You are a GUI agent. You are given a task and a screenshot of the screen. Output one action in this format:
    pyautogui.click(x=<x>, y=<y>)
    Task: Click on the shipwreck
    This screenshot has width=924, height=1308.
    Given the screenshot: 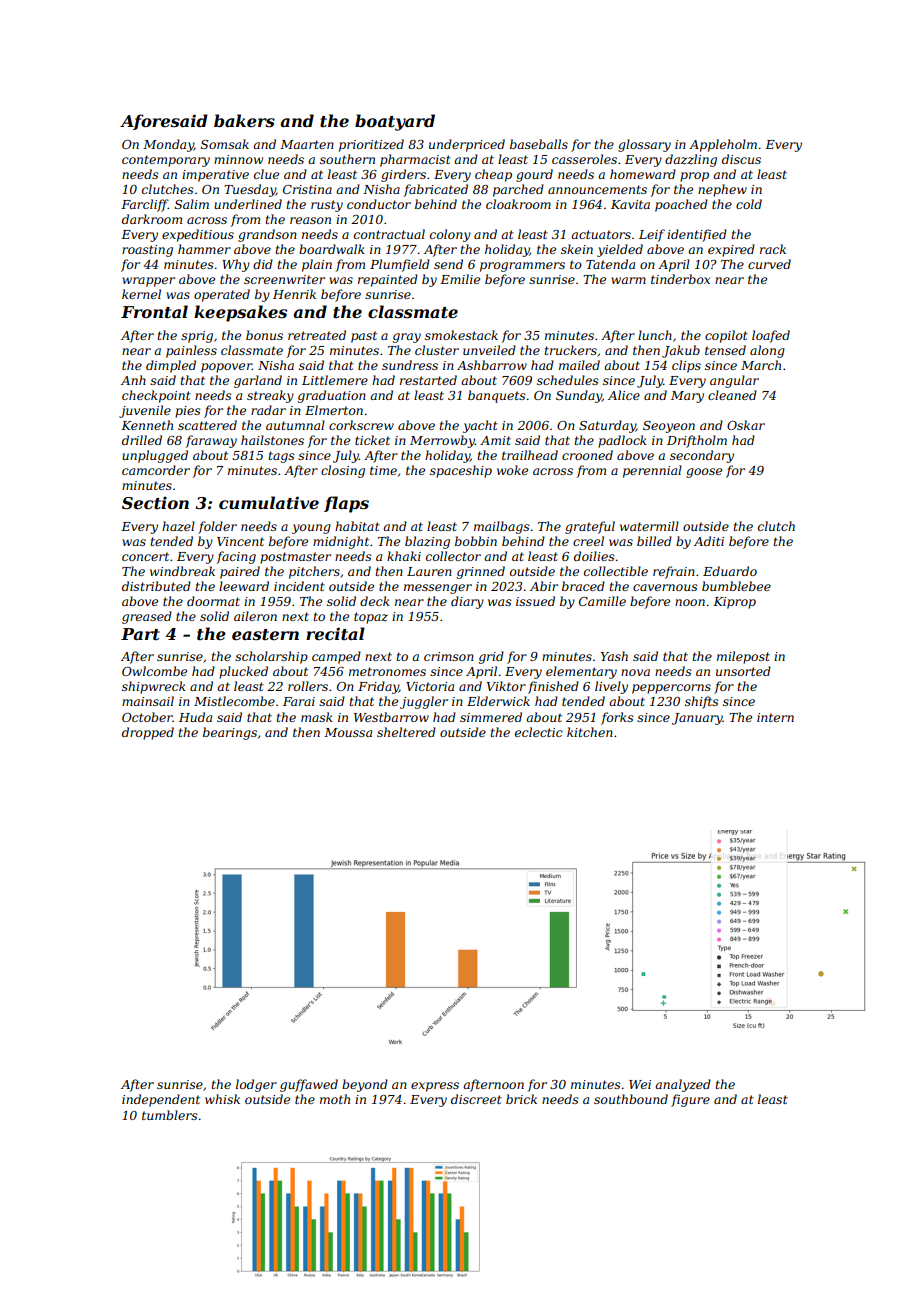 What is the action you would take?
    pyautogui.click(x=154, y=687)
